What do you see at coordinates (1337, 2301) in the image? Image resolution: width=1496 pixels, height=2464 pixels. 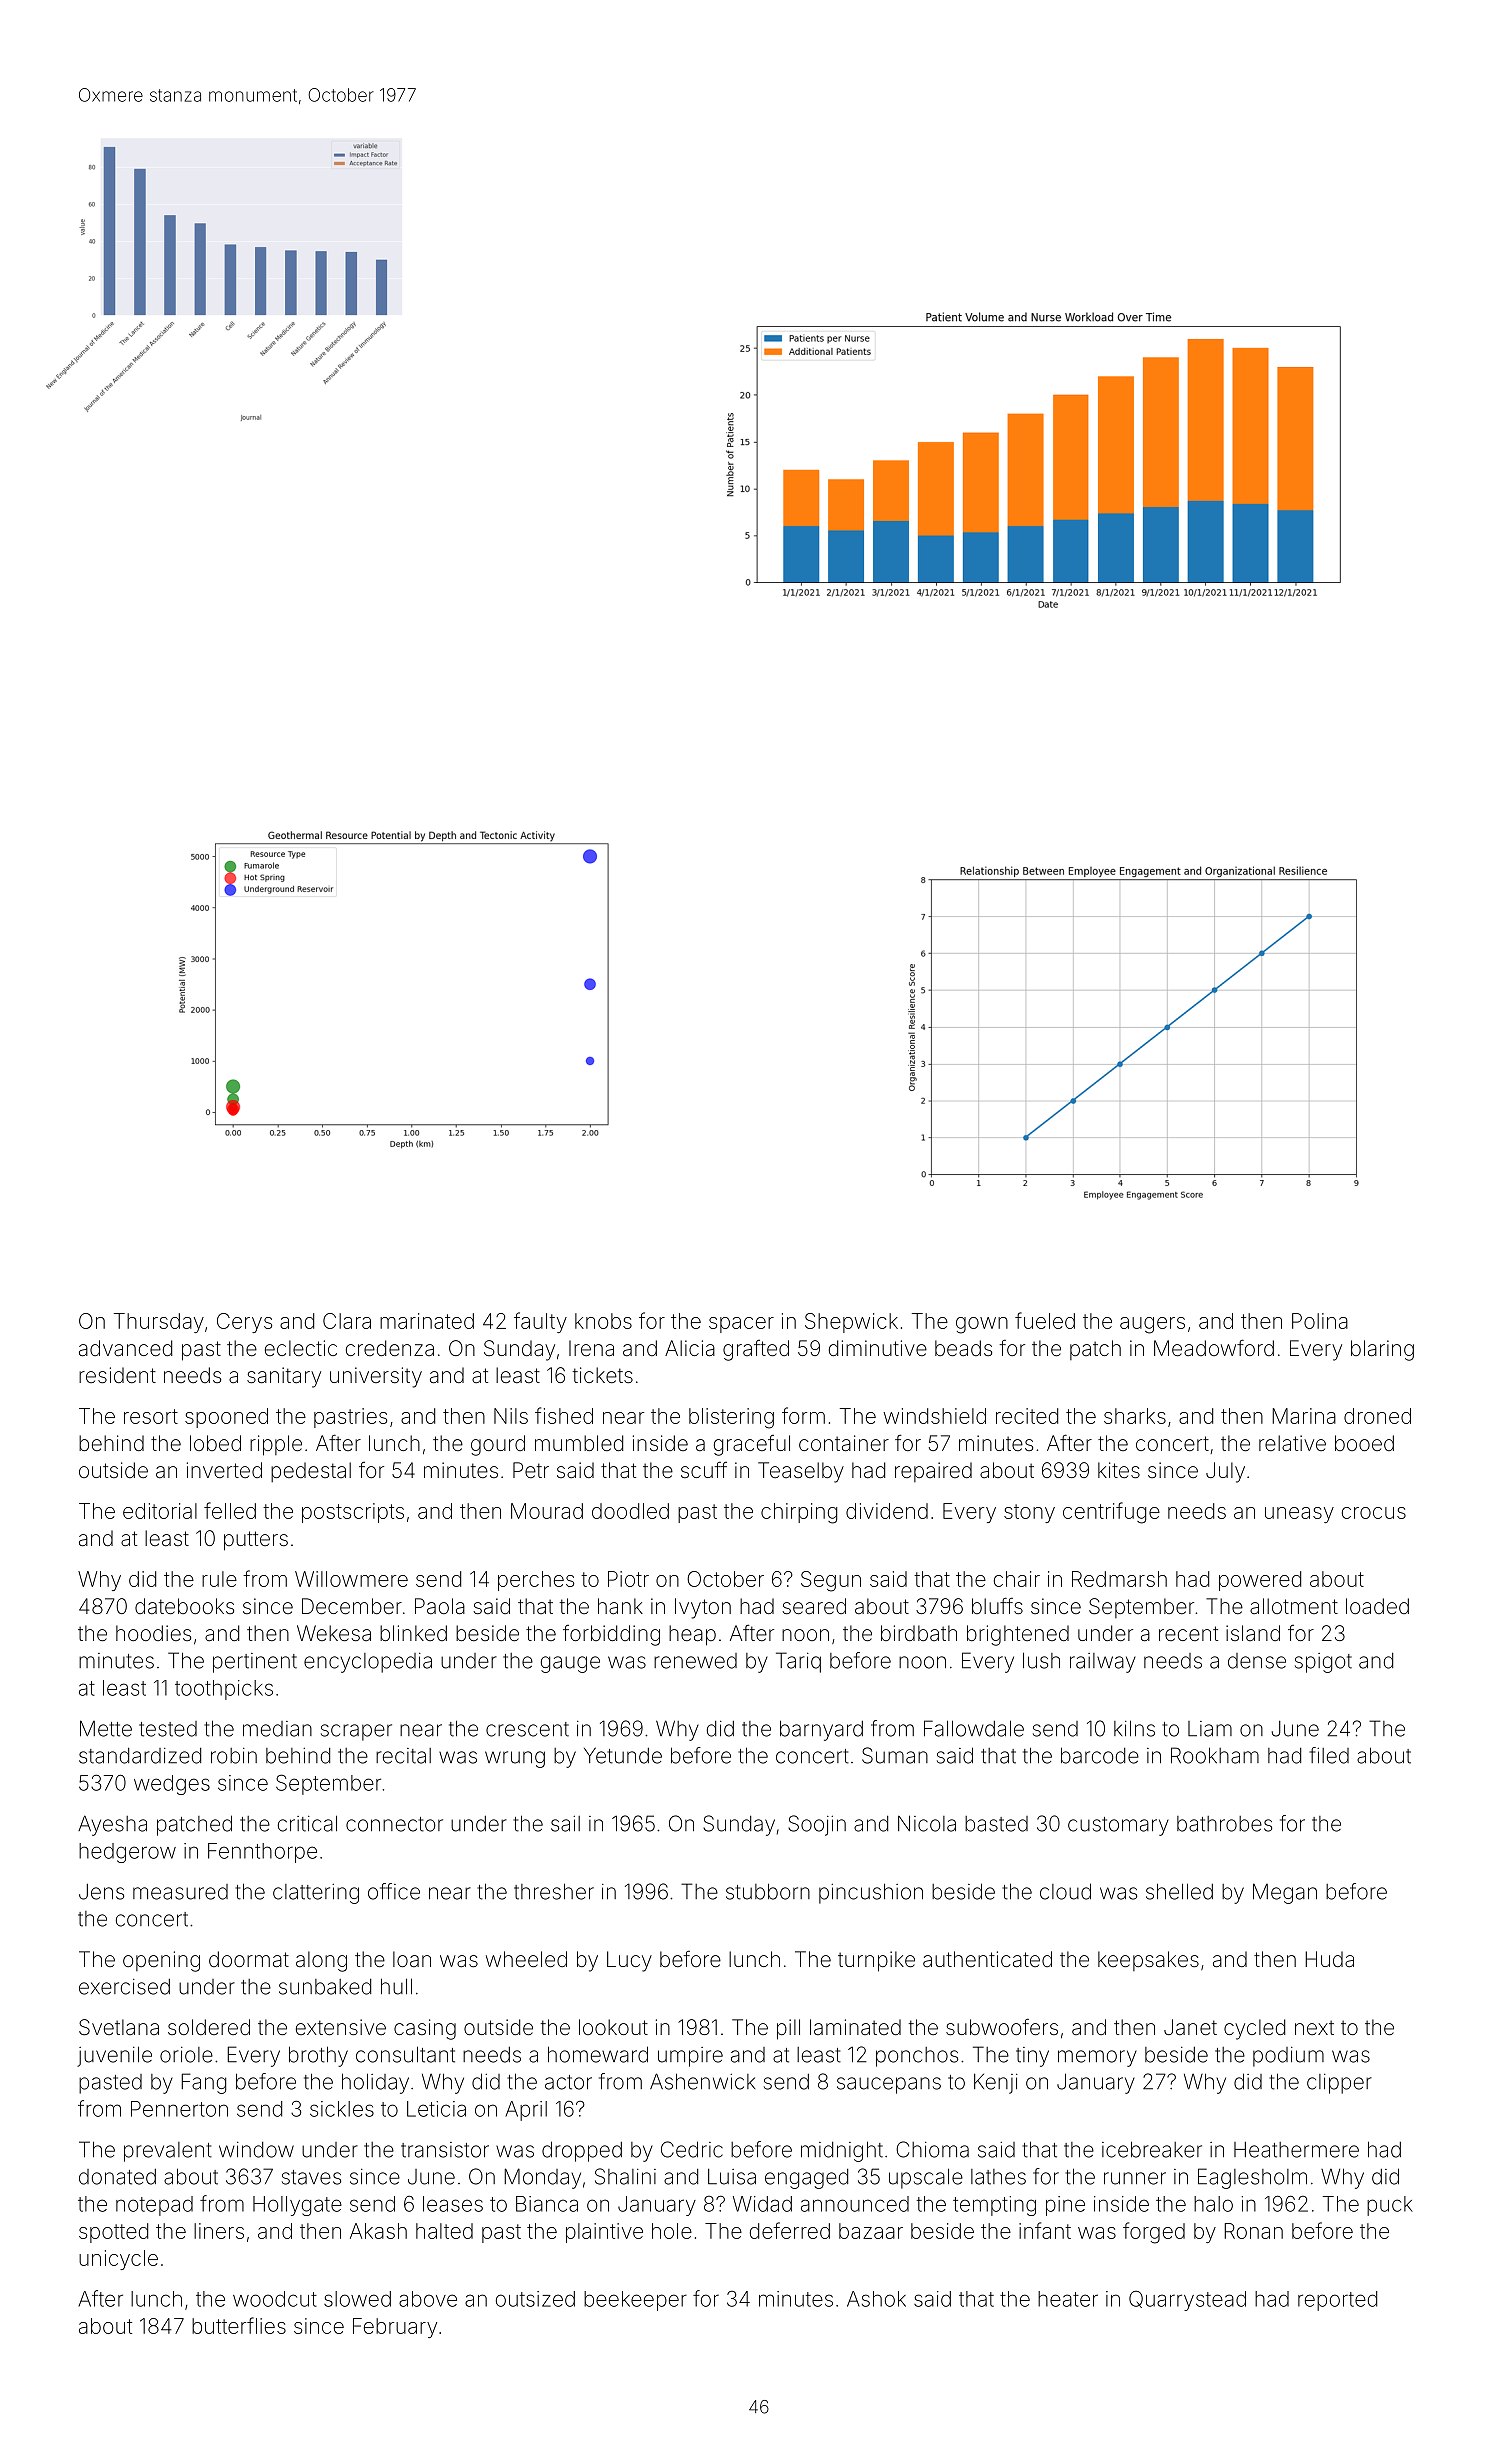 I see `reported` at bounding box center [1337, 2301].
